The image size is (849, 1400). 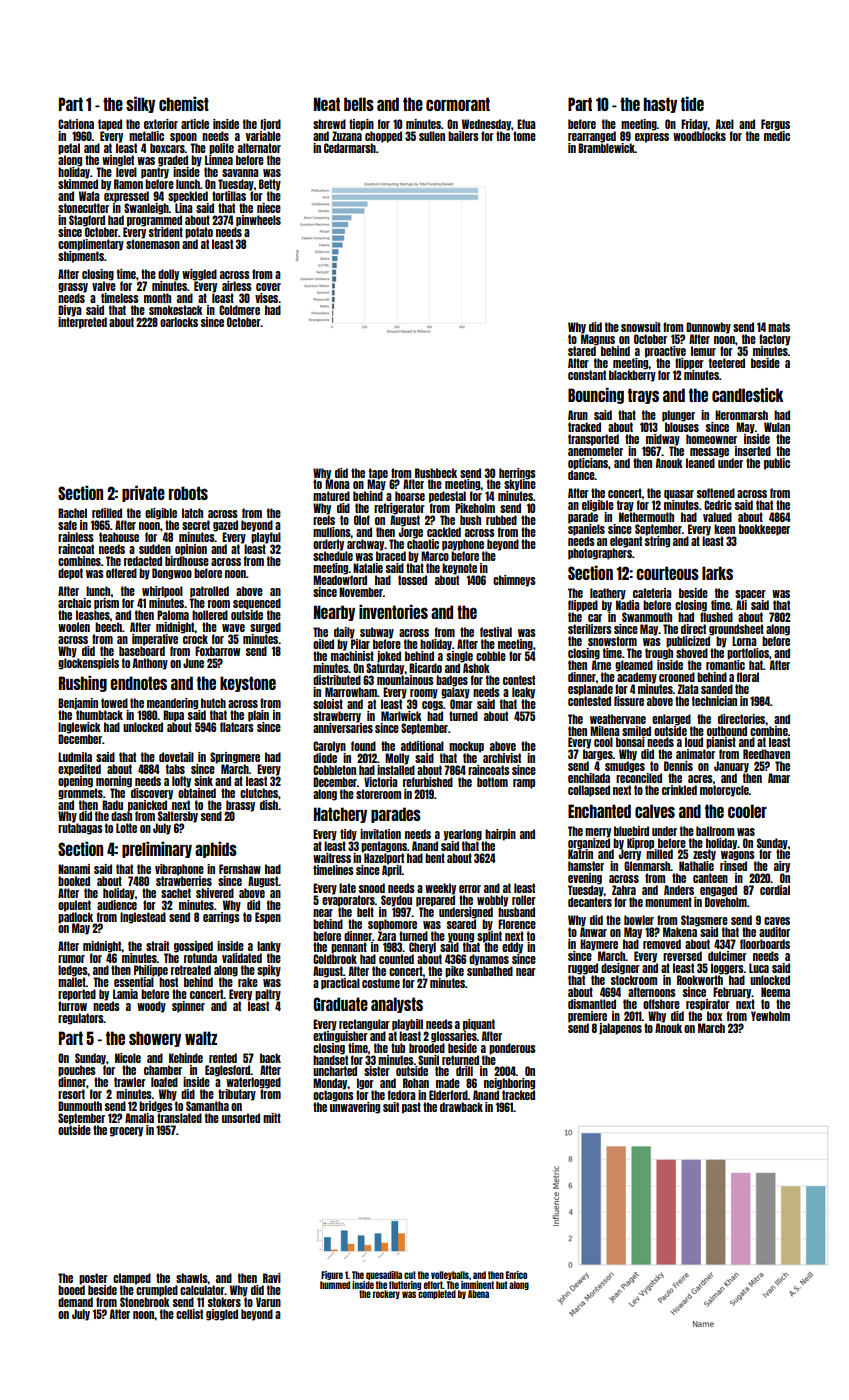 I want to click on Neat, so click(x=327, y=104).
